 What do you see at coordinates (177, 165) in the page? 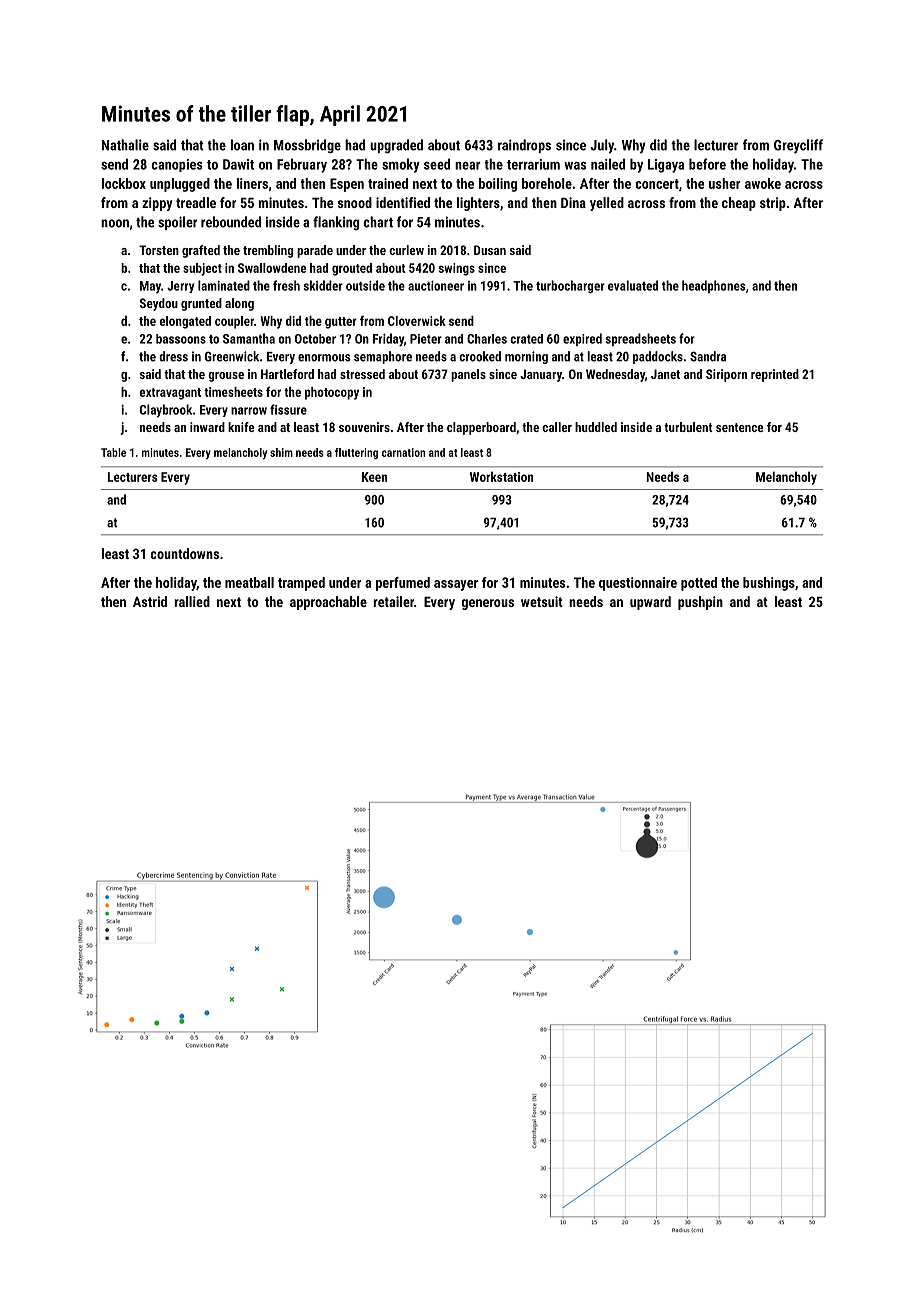
I see `canopies` at bounding box center [177, 165].
